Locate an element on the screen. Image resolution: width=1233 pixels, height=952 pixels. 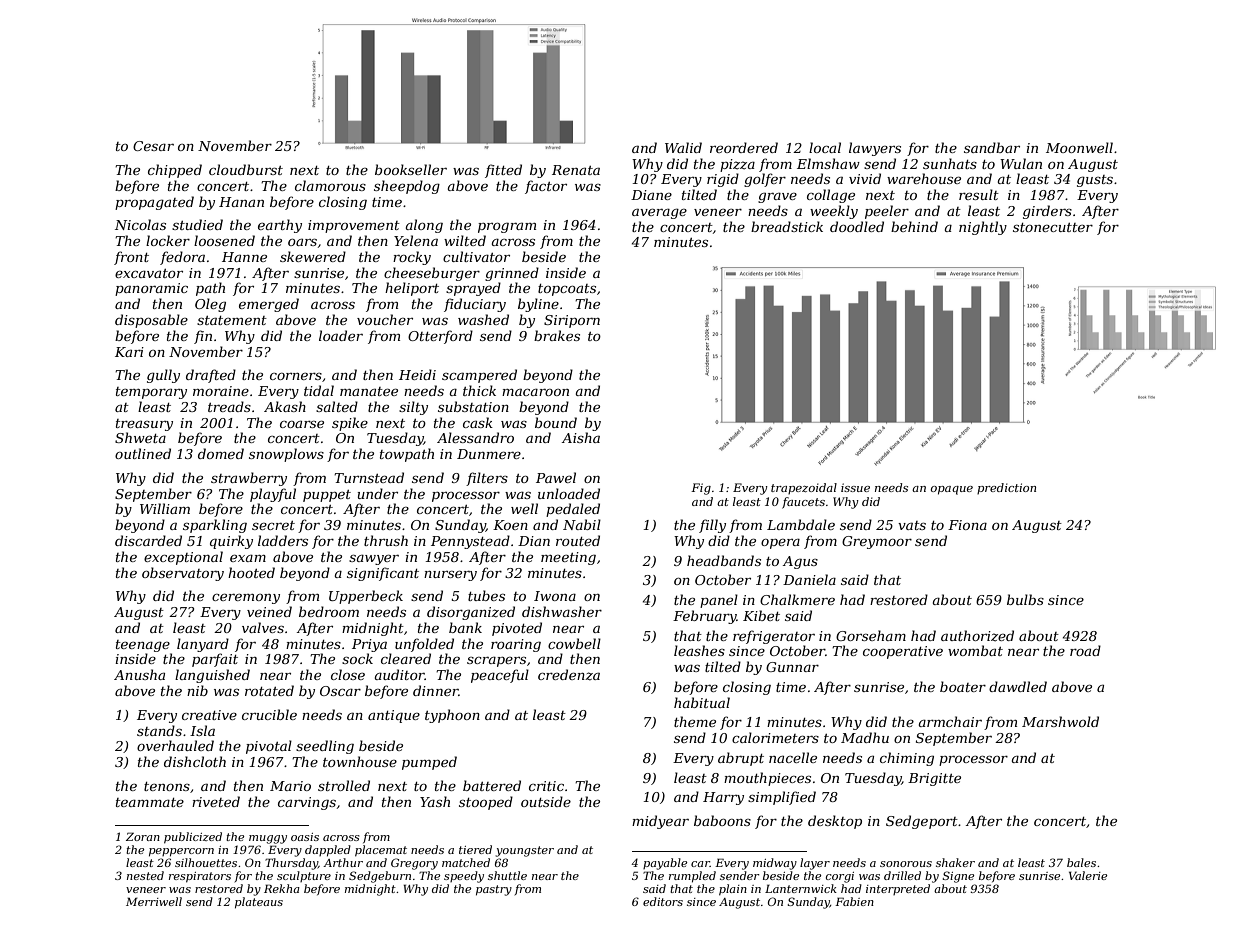
seedling is located at coordinates (325, 747).
